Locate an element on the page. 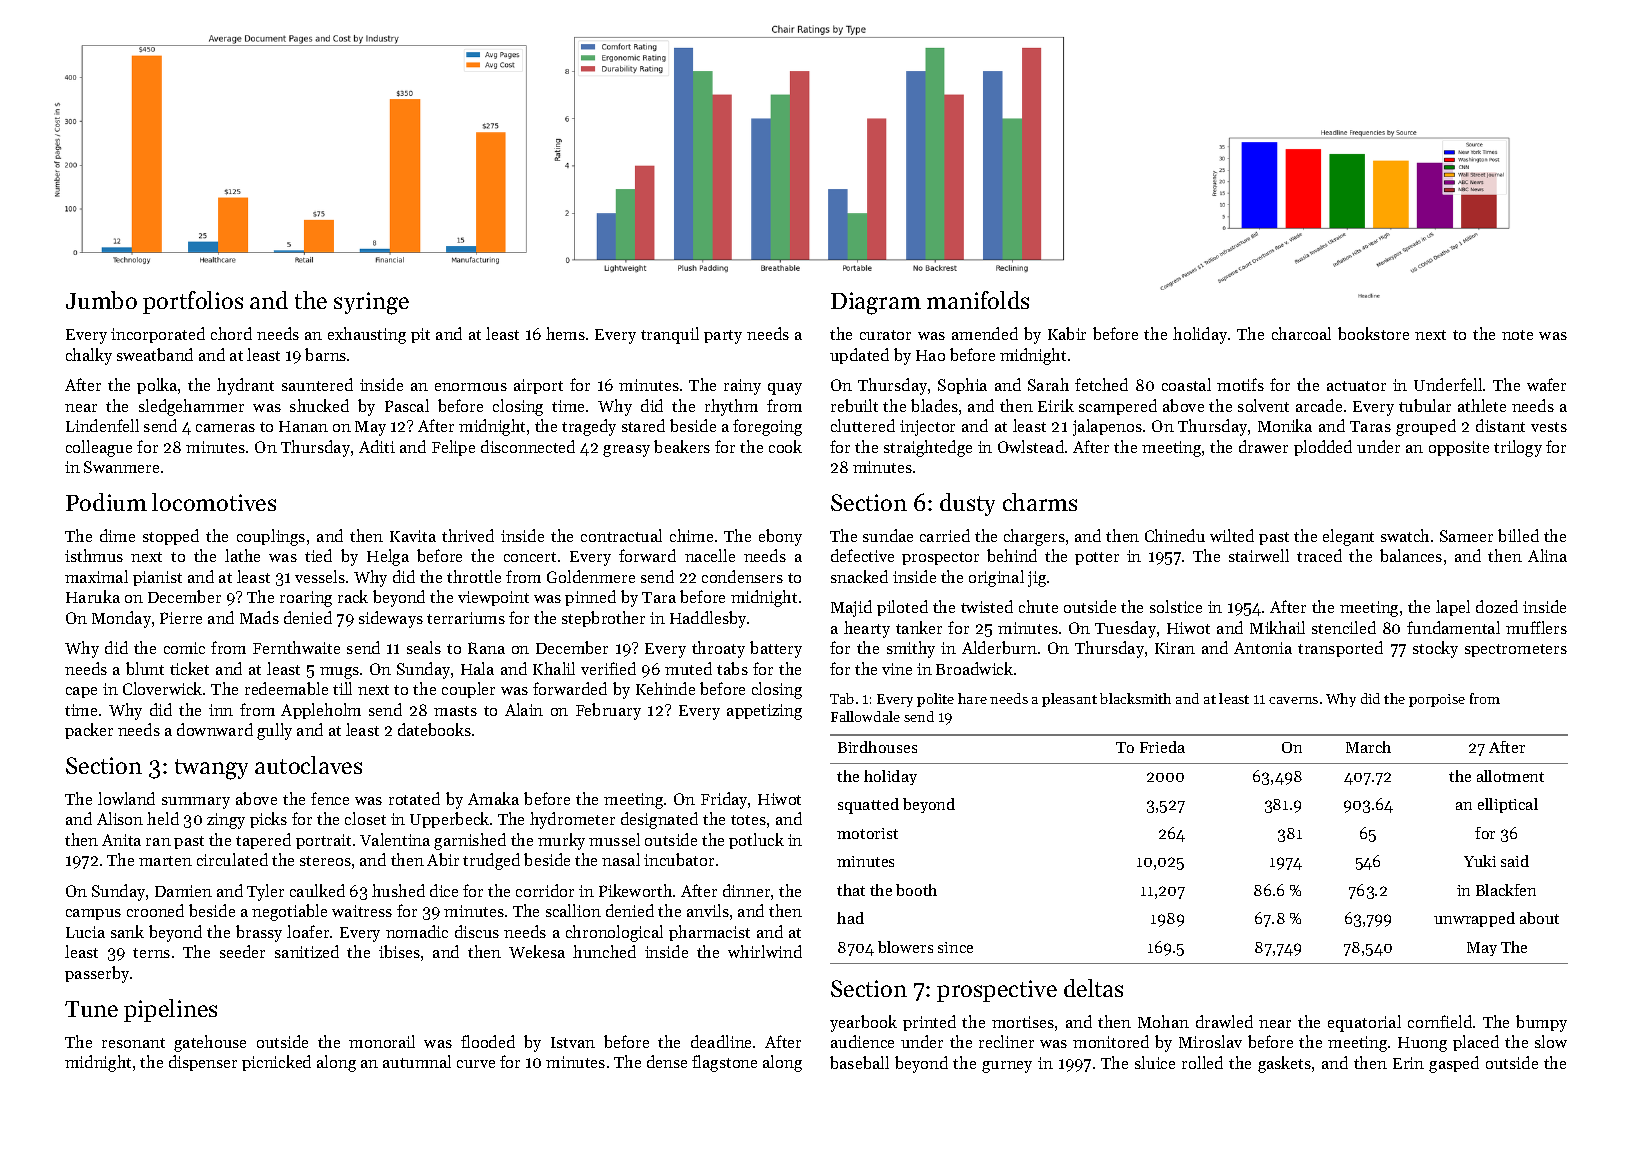  dusty is located at coordinates (967, 504).
